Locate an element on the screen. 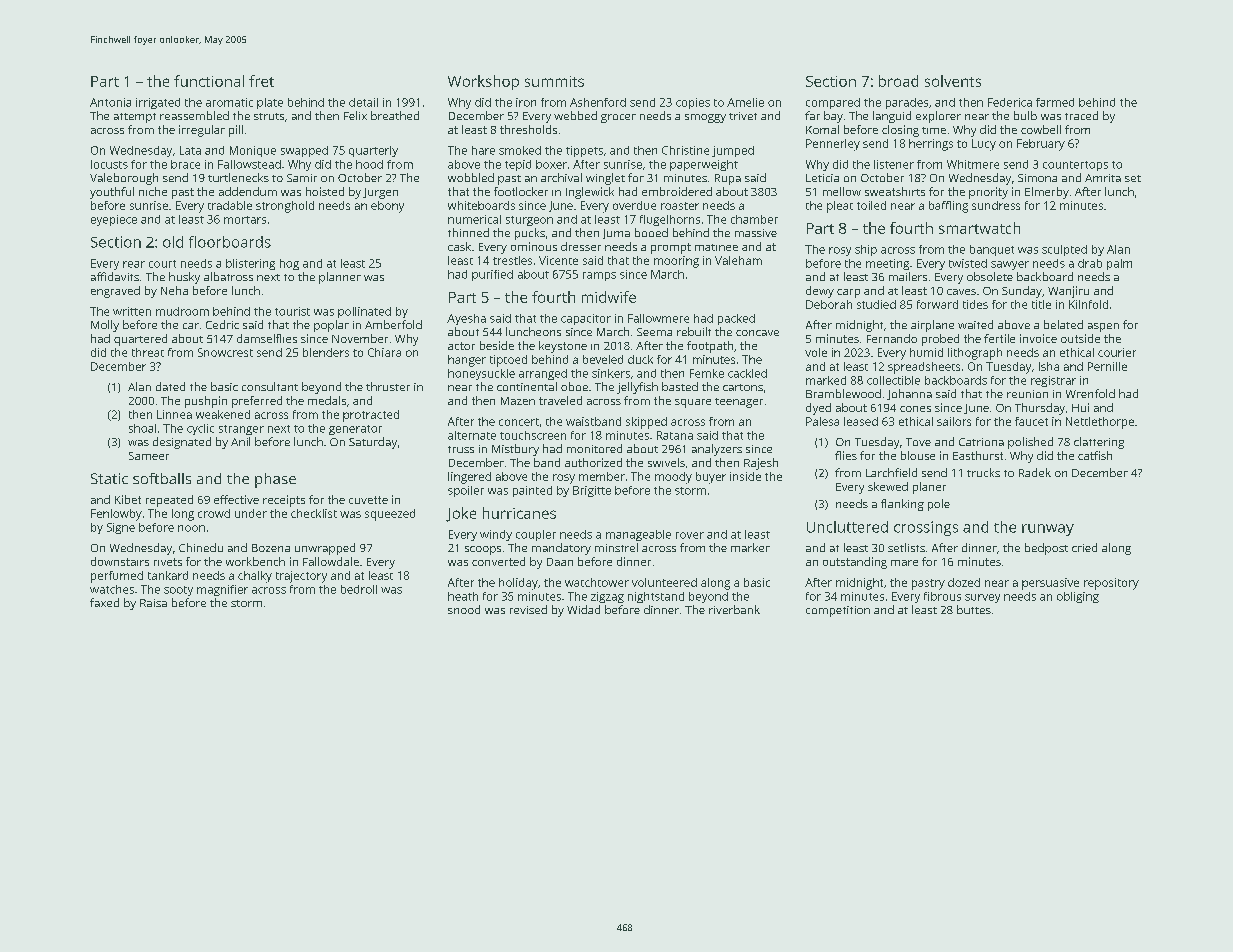 The height and width of the screenshot is (952, 1233). herrings is located at coordinates (931, 145).
